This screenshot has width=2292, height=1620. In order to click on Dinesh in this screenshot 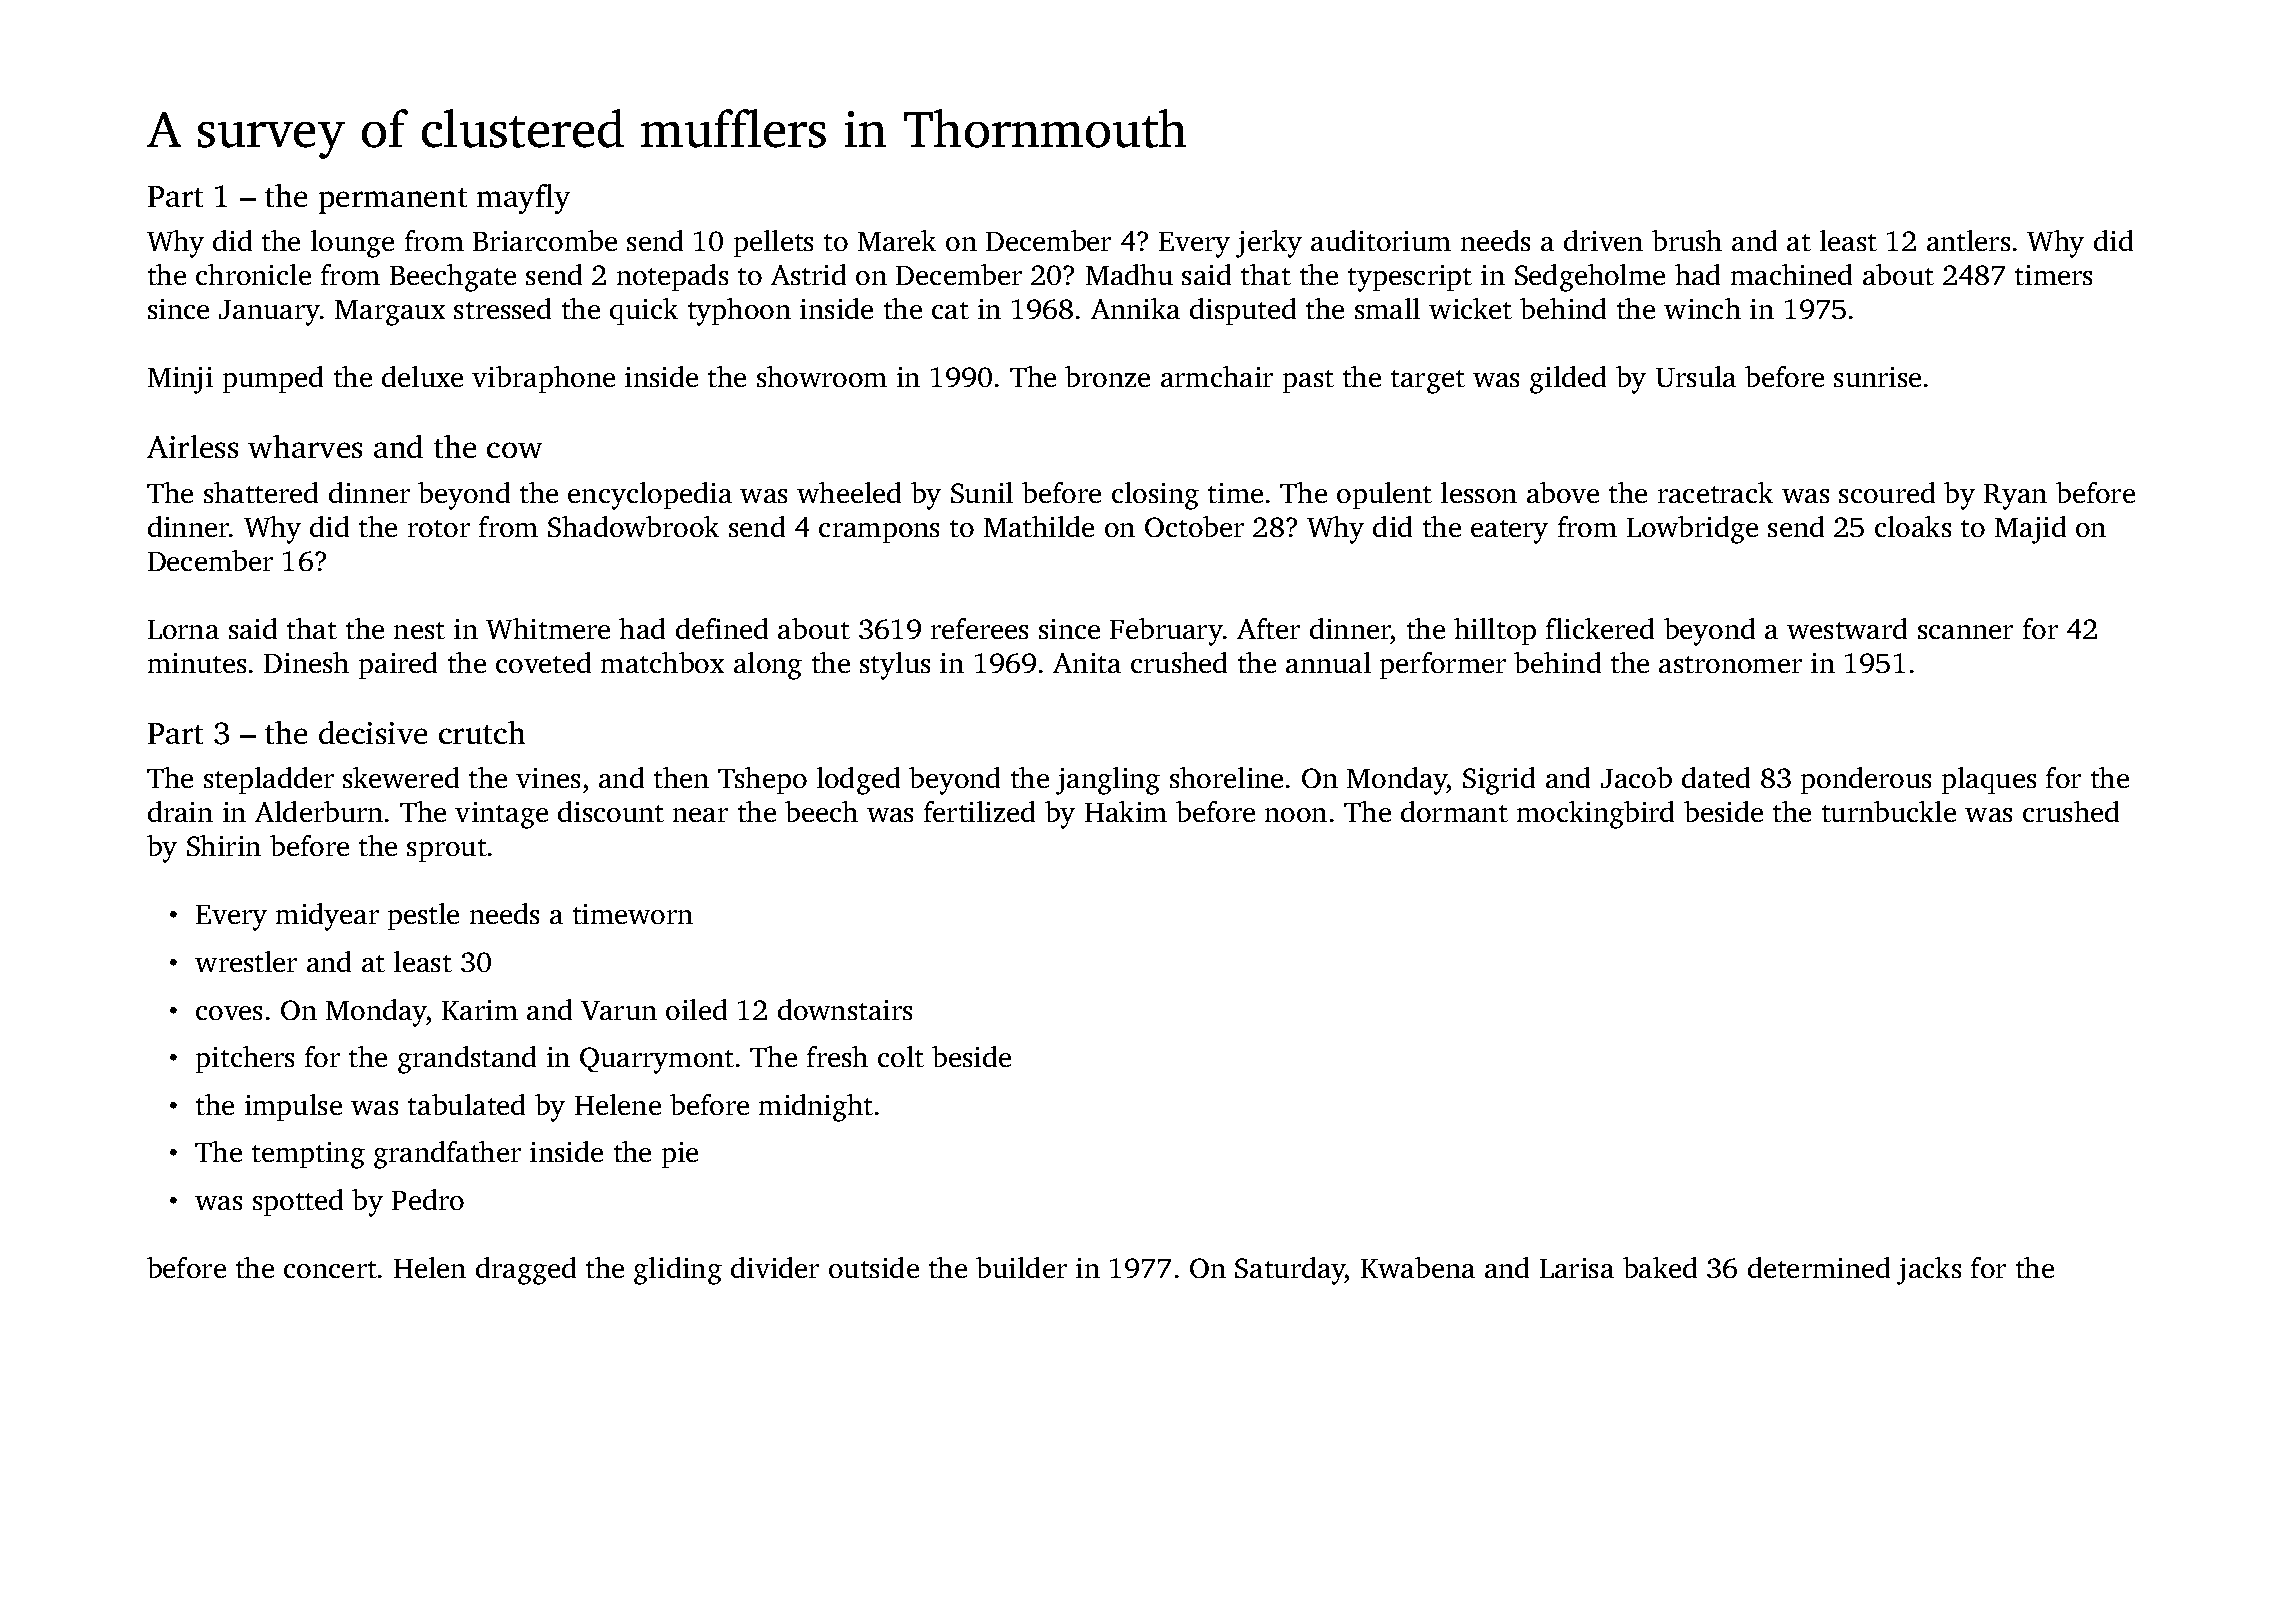, I will do `click(306, 662)`.
